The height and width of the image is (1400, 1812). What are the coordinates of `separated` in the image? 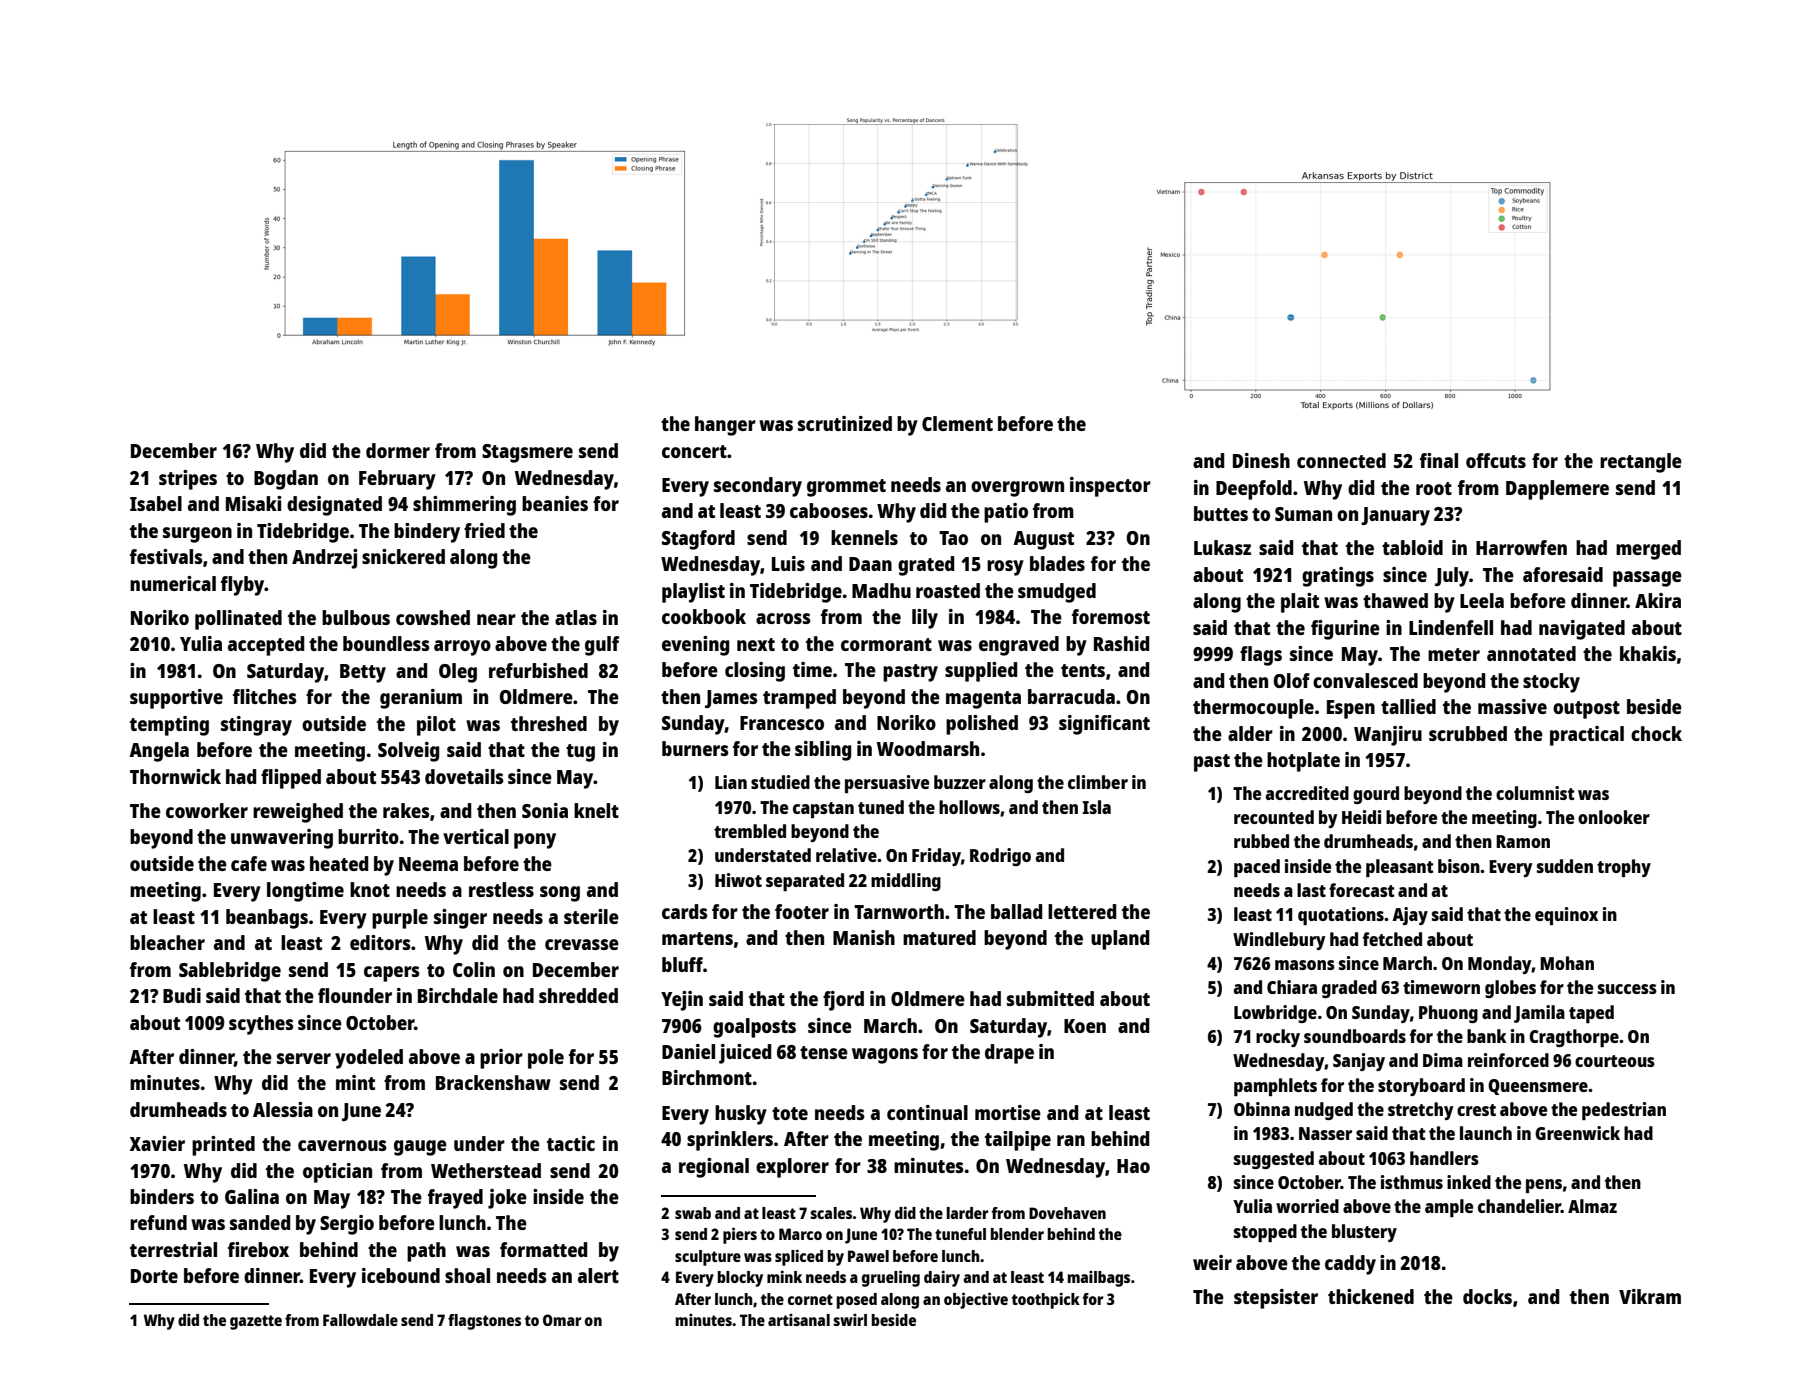 It's located at (805, 882).
